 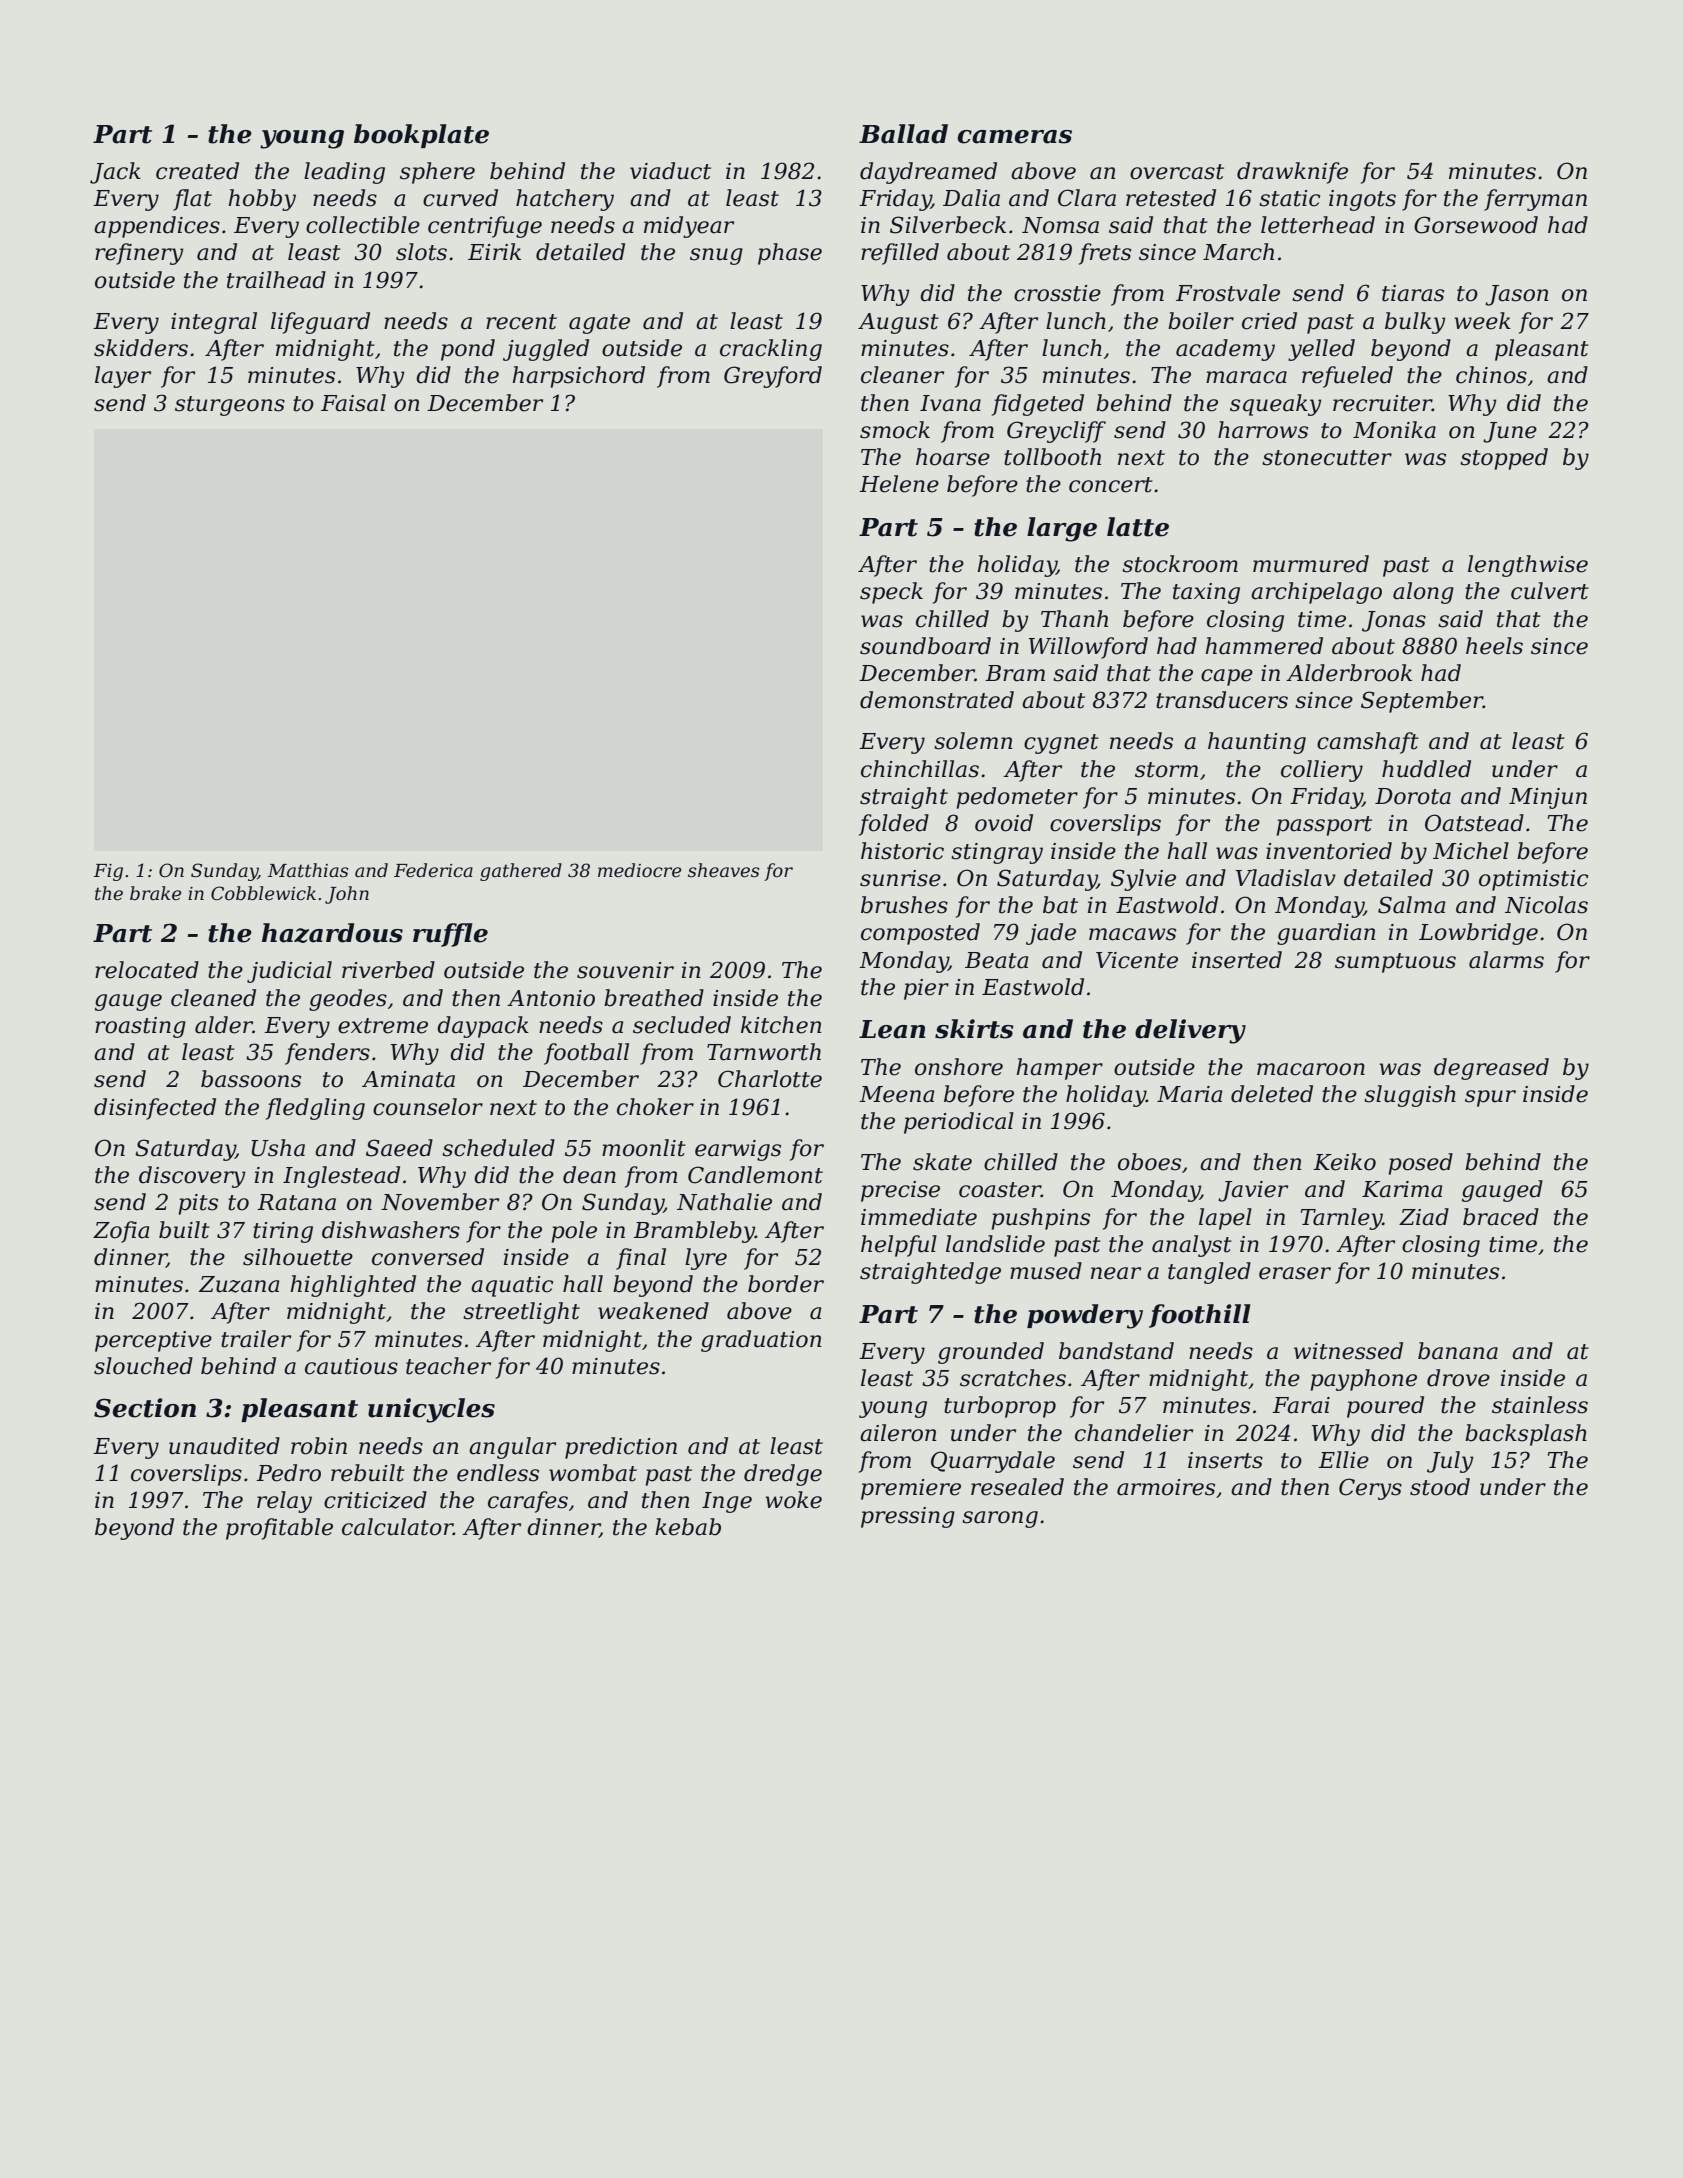 What do you see at coordinates (959, 1123) in the screenshot?
I see `periodical` at bounding box center [959, 1123].
